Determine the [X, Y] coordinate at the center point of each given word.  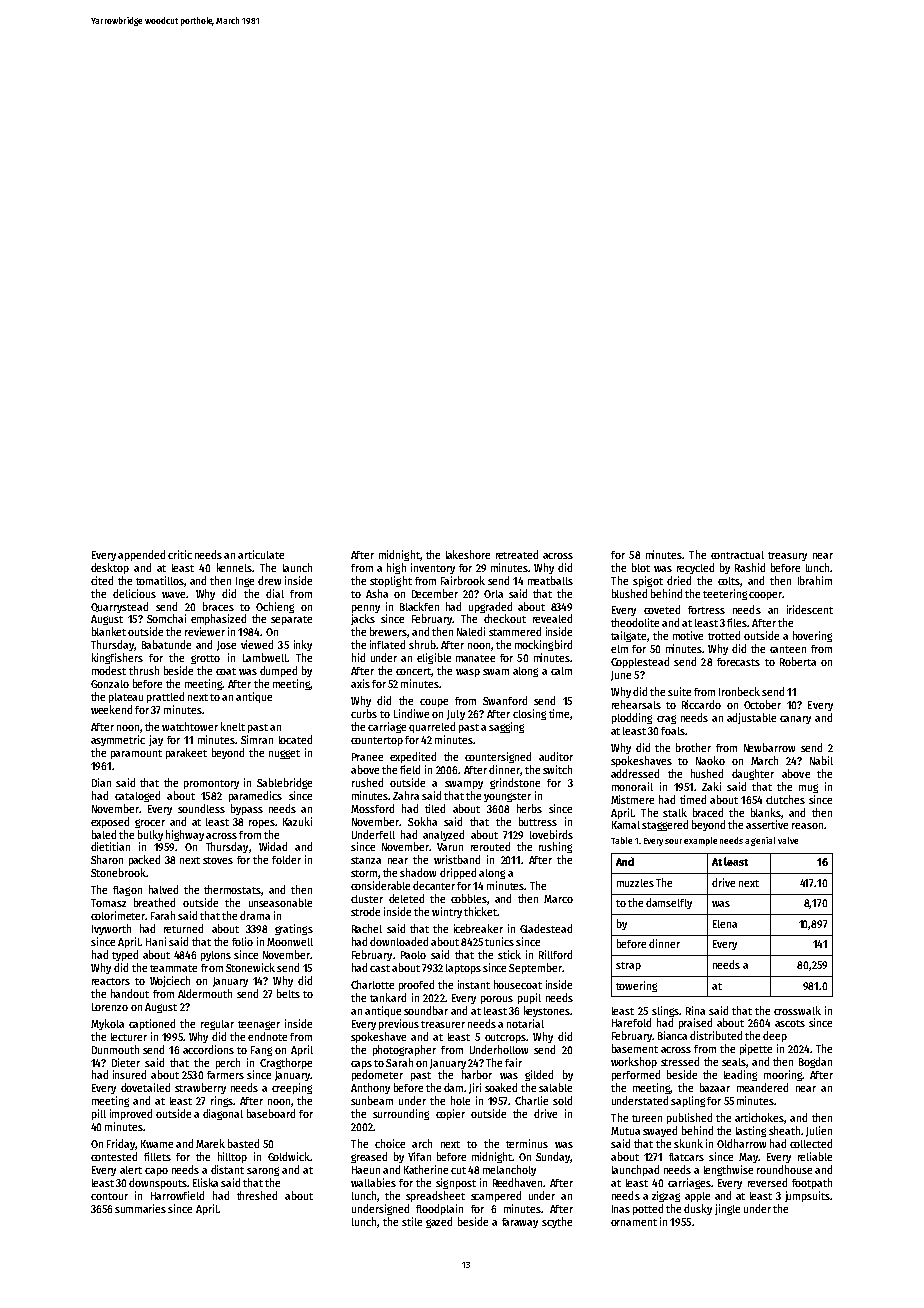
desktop [110, 568]
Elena [725, 924]
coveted [662, 609]
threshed [257, 1195]
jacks [363, 619]
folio [242, 941]
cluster [367, 899]
